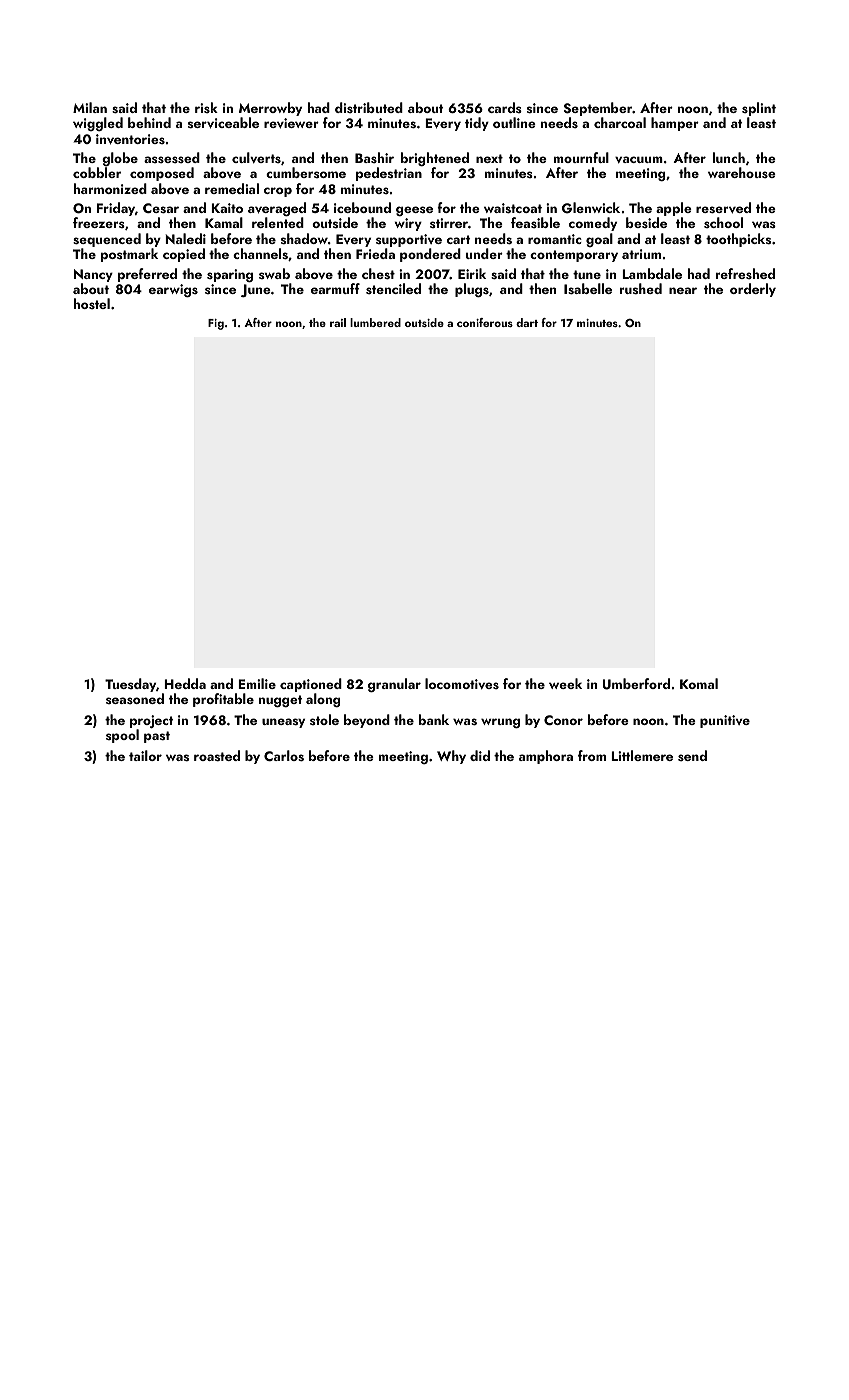 The height and width of the screenshot is (1400, 849). What do you see at coordinates (369, 107) in the screenshot?
I see `distributed` at bounding box center [369, 107].
